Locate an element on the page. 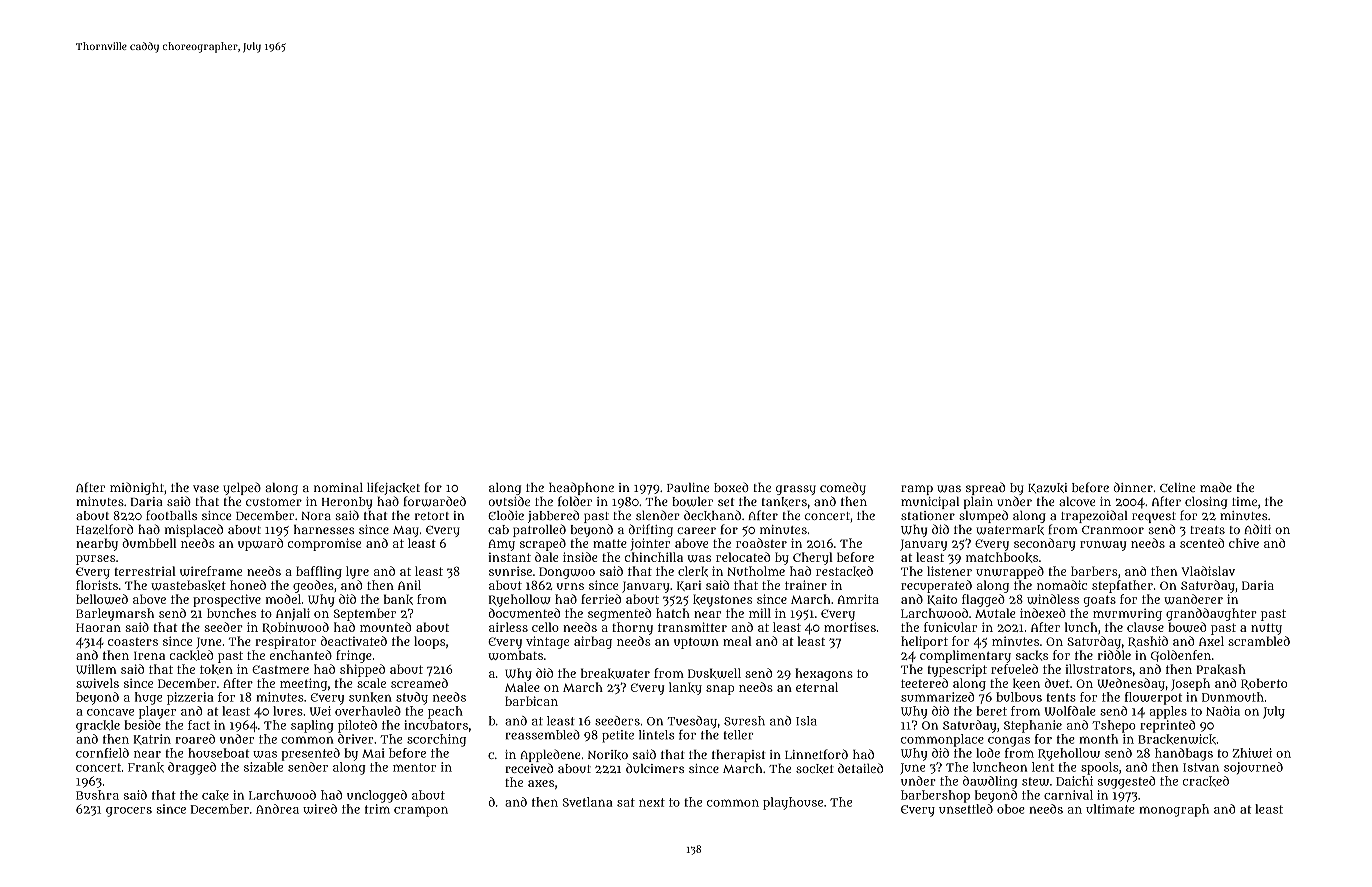 This document has width=1372, height=887. Wednesday is located at coordinates (1131, 684).
